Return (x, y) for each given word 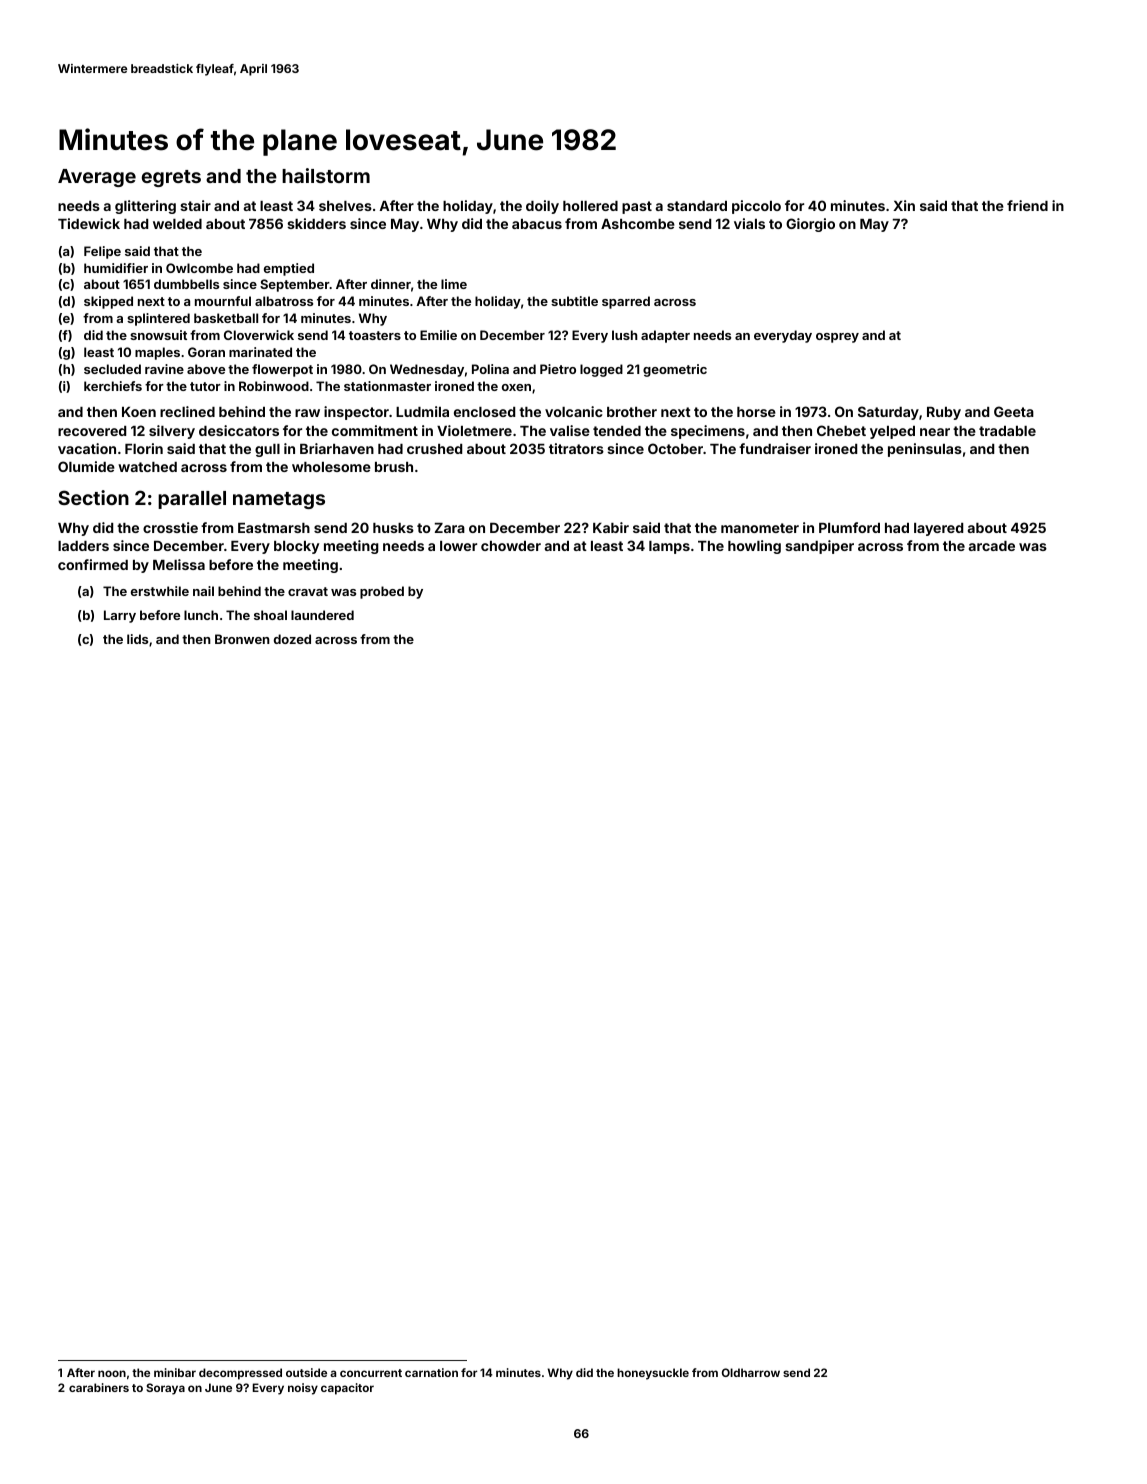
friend (1027, 205)
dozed (292, 639)
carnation (431, 1372)
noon (112, 1373)
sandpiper (819, 547)
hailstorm (326, 175)
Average (97, 178)
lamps (669, 547)
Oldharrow (751, 1372)
